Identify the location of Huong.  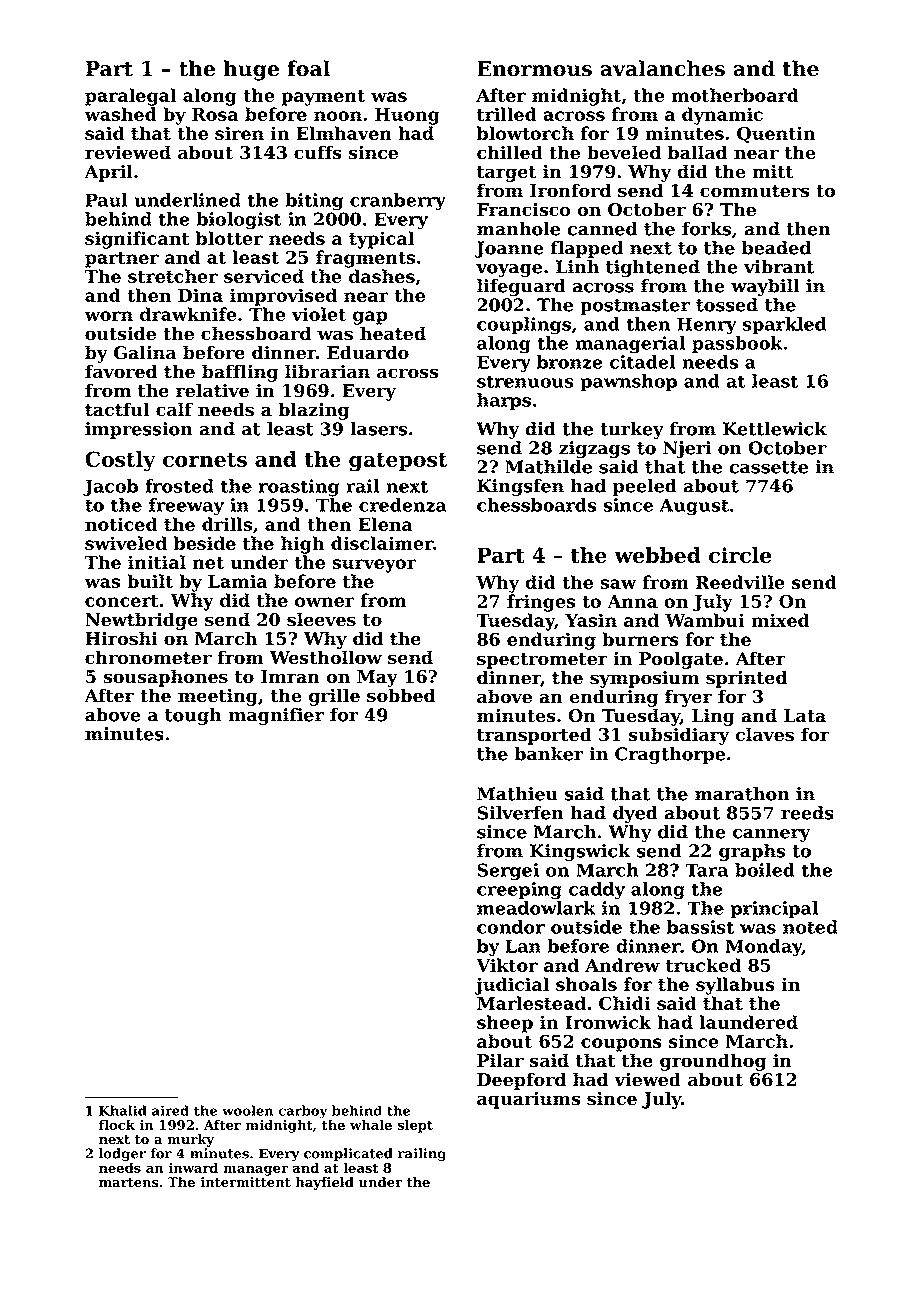
(407, 116).
